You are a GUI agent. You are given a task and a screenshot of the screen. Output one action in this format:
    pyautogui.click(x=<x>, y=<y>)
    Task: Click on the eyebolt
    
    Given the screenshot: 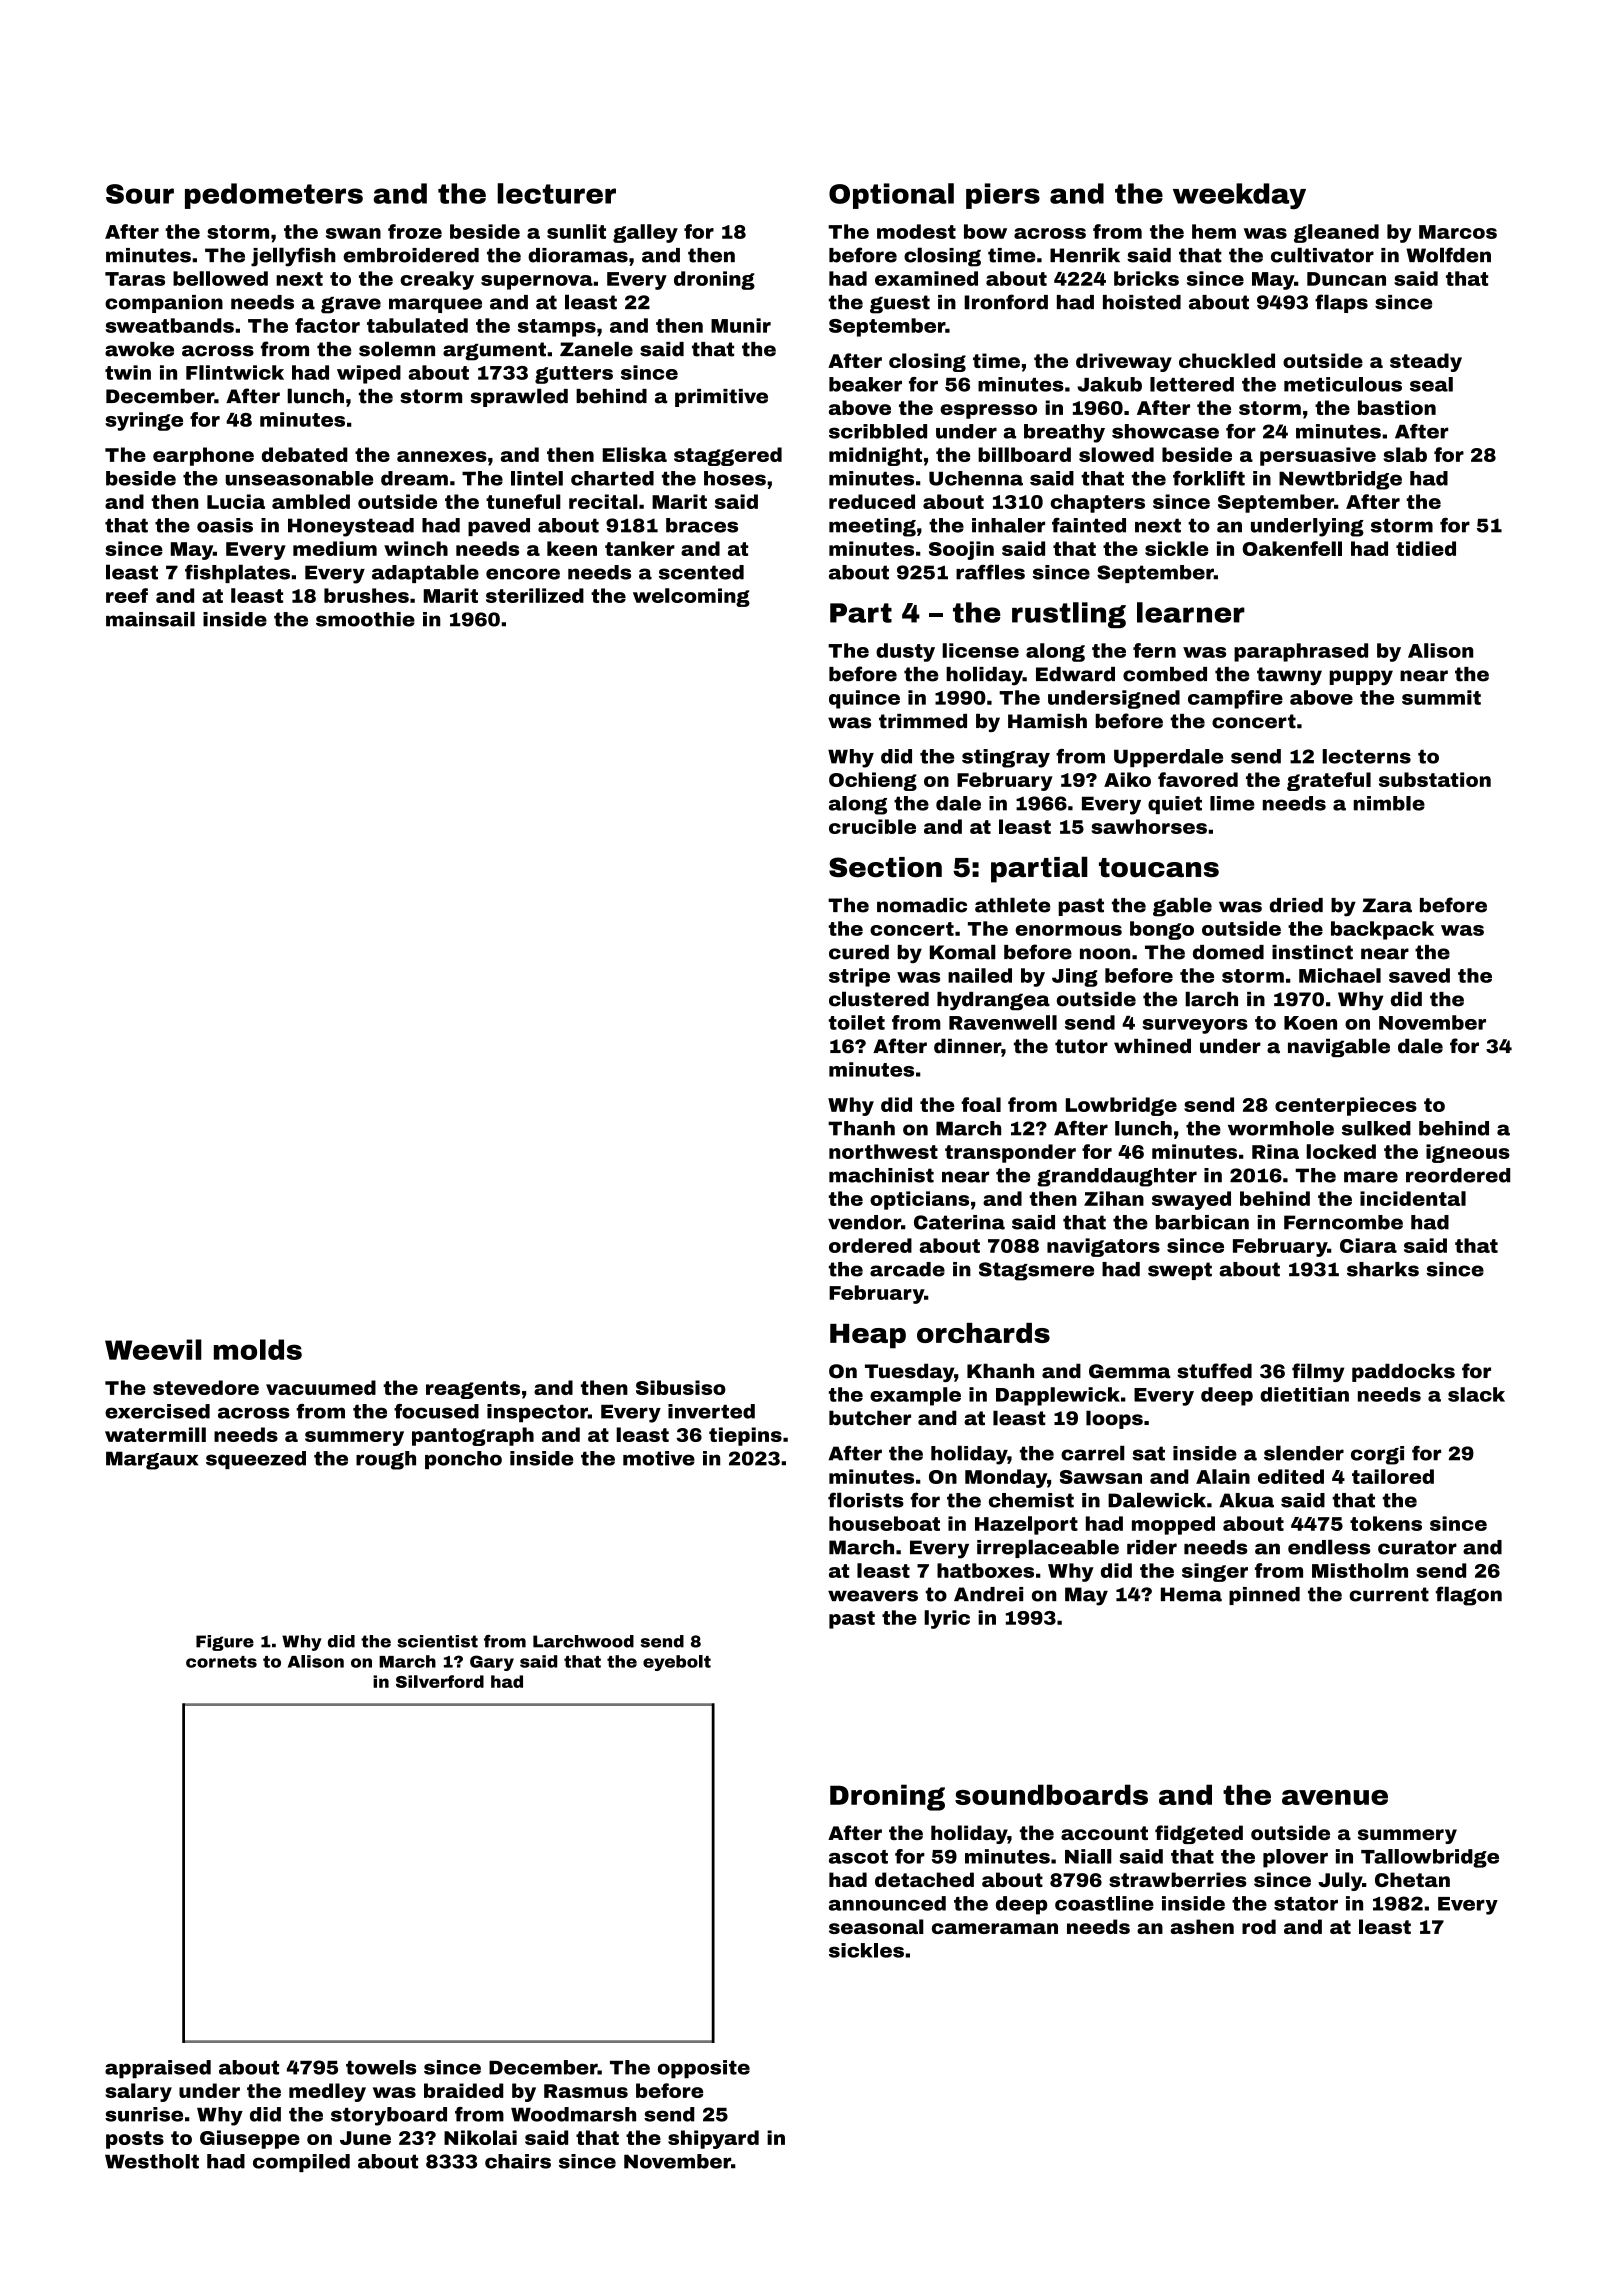 What is the action you would take?
    pyautogui.click(x=677, y=1663)
